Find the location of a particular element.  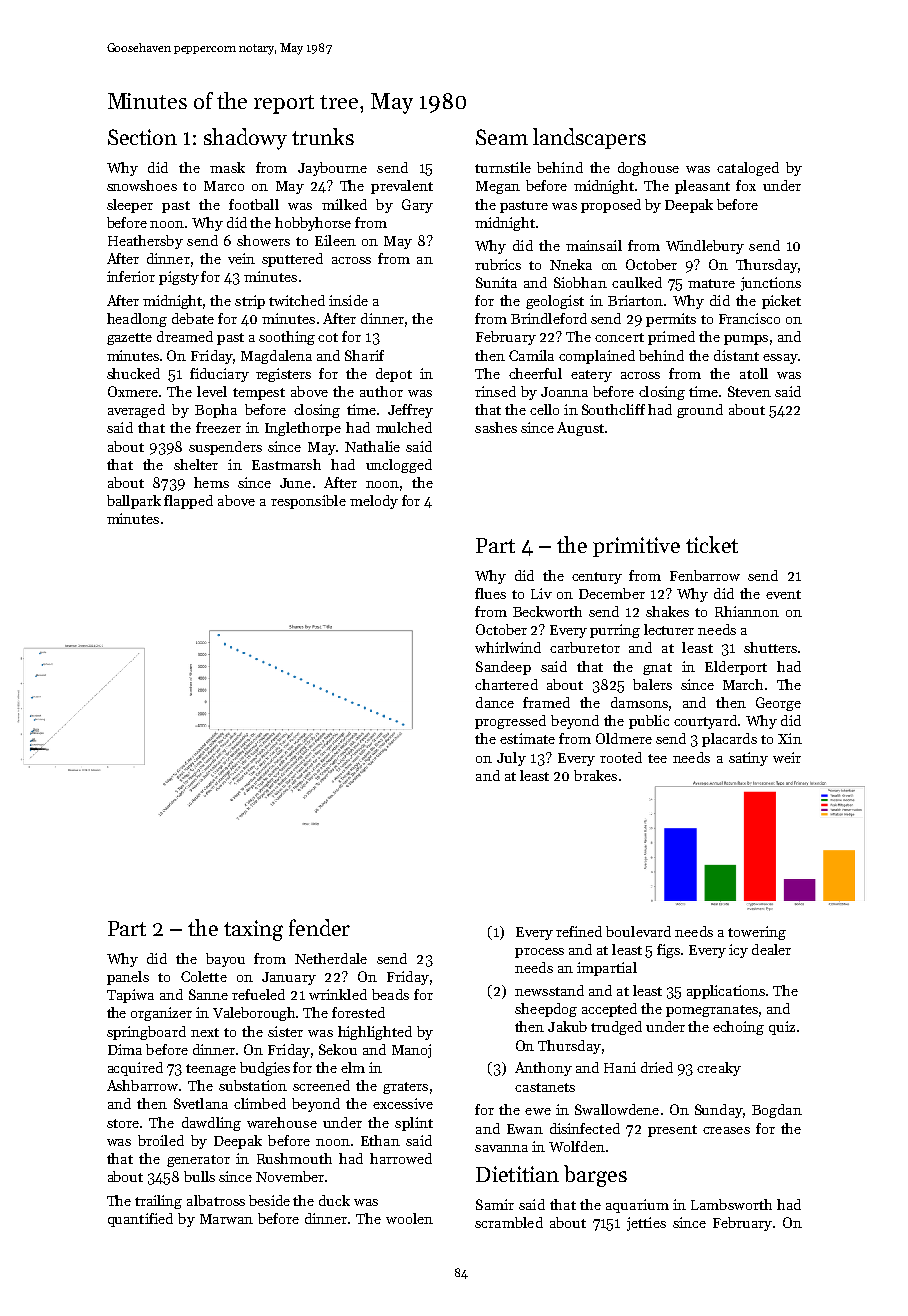

process is located at coordinates (539, 953).
